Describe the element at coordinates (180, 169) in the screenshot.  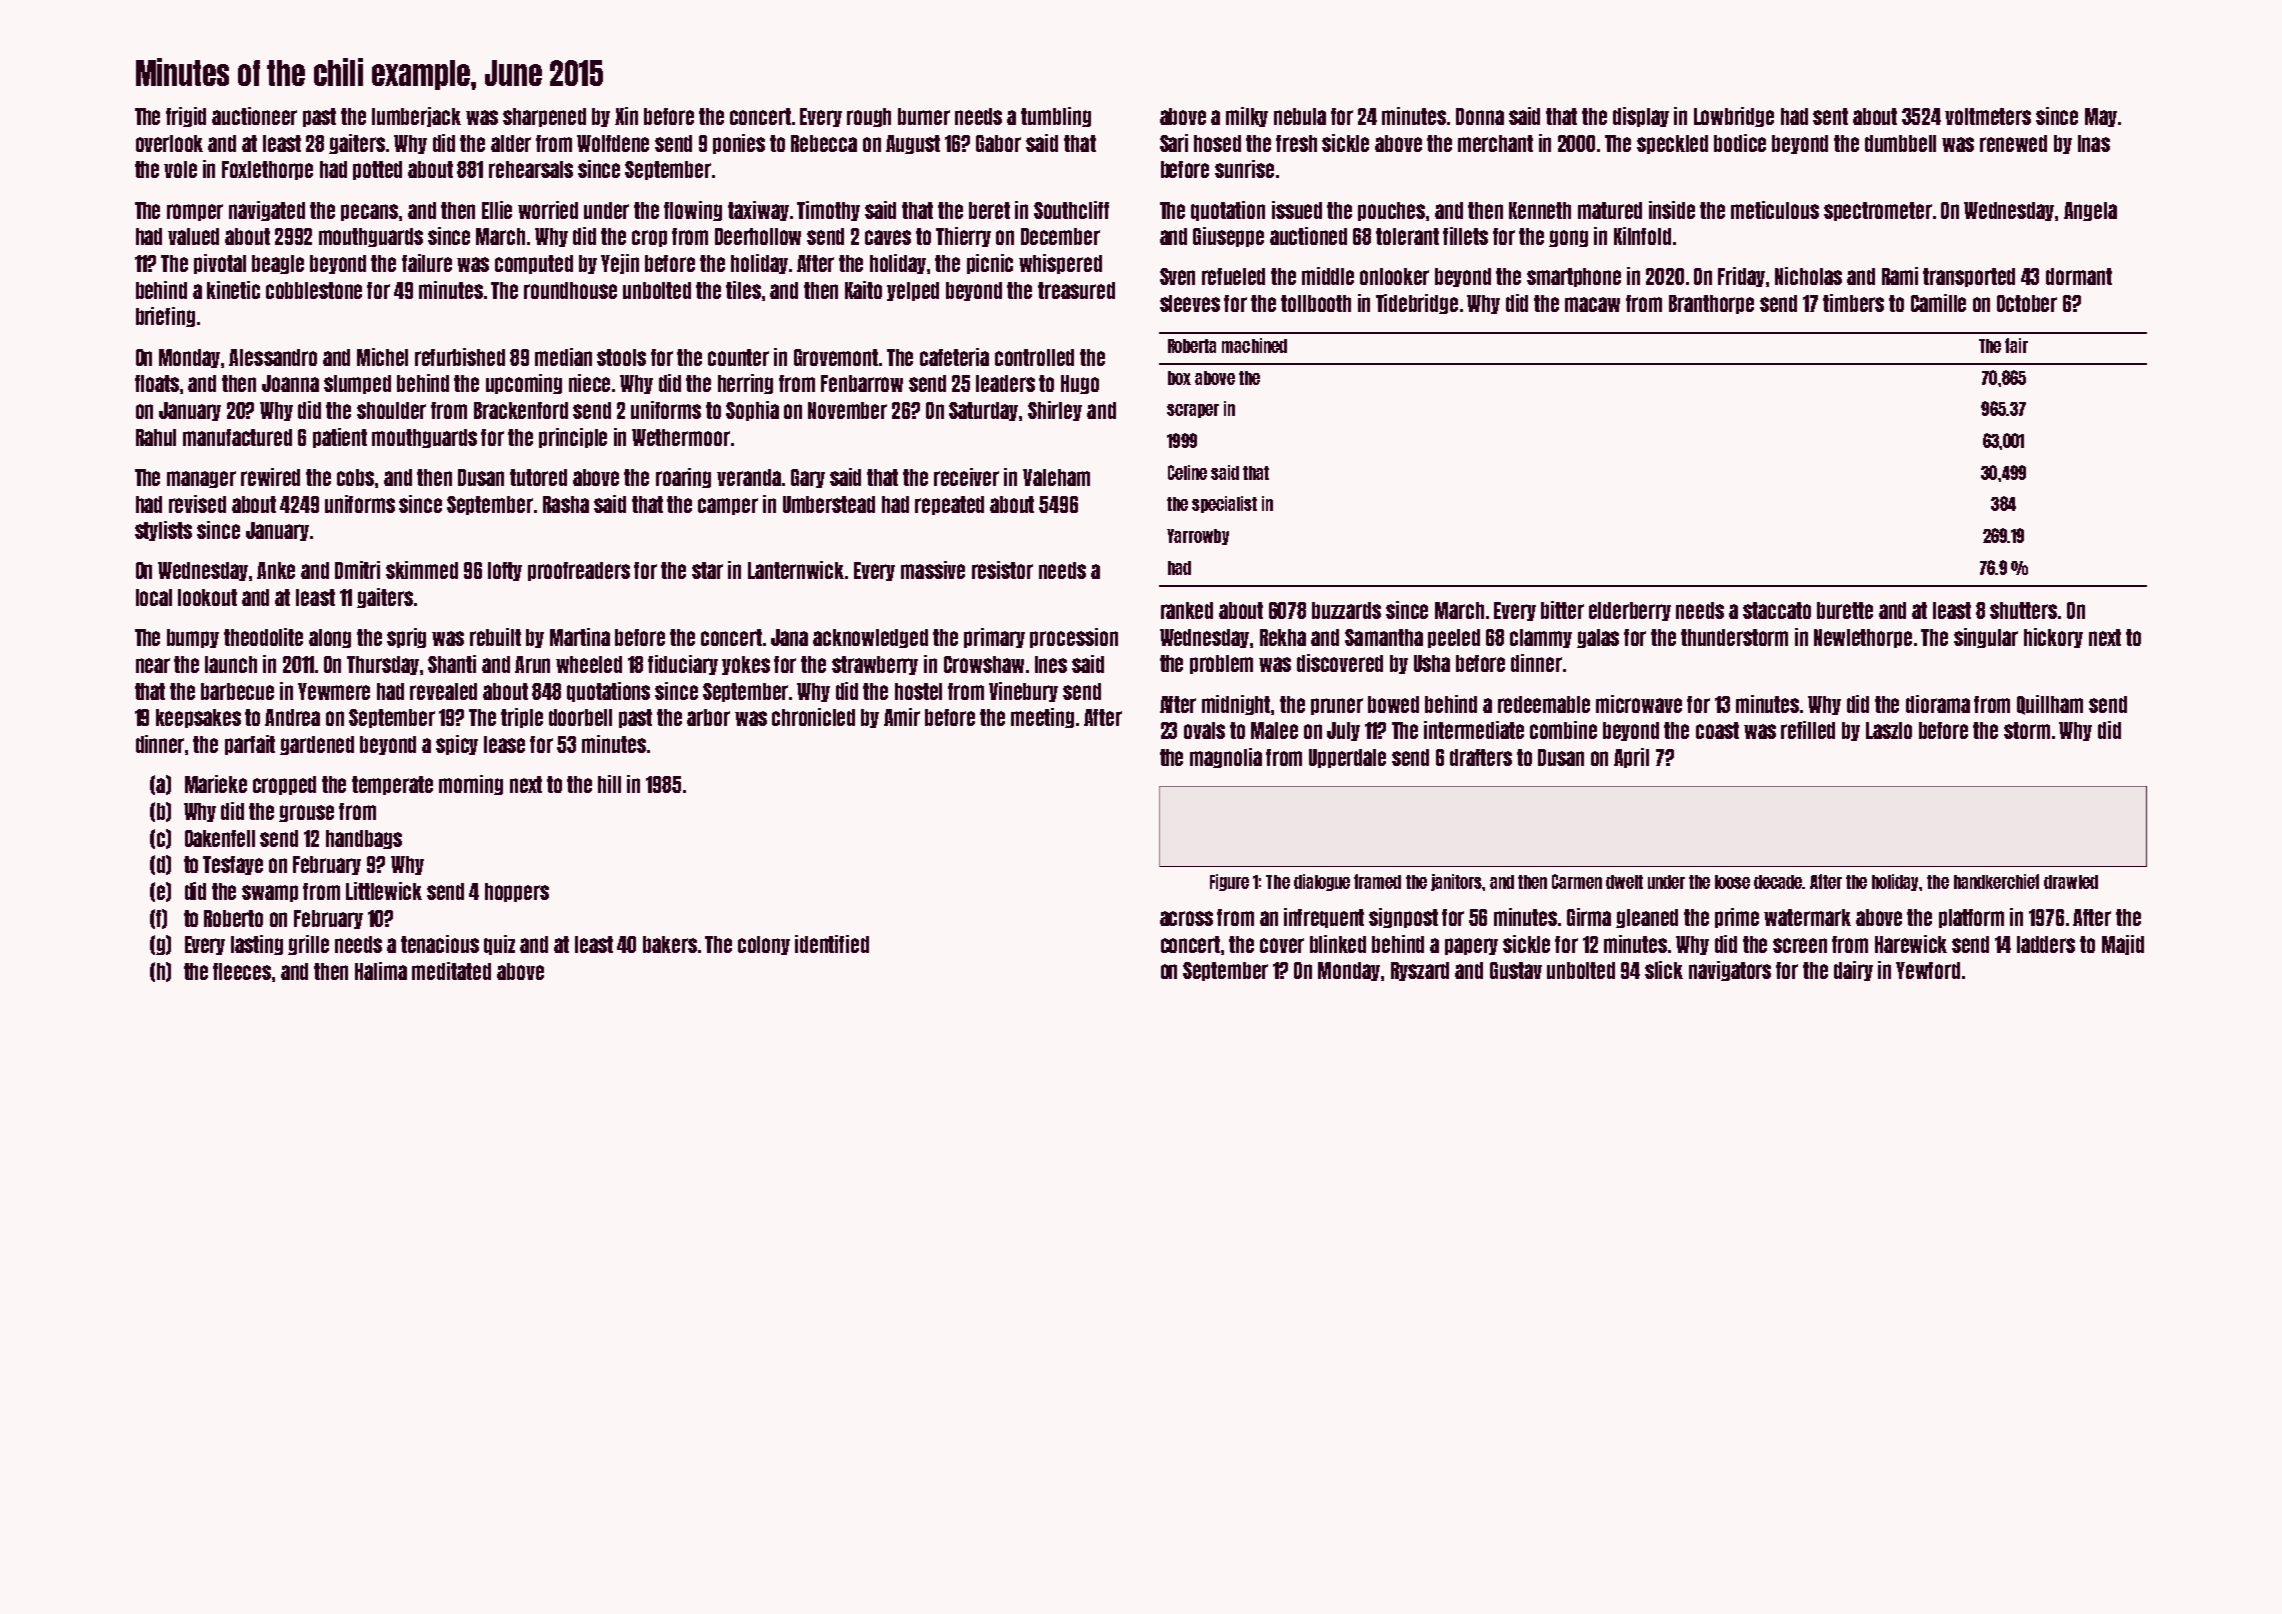
I see `vole` at that location.
